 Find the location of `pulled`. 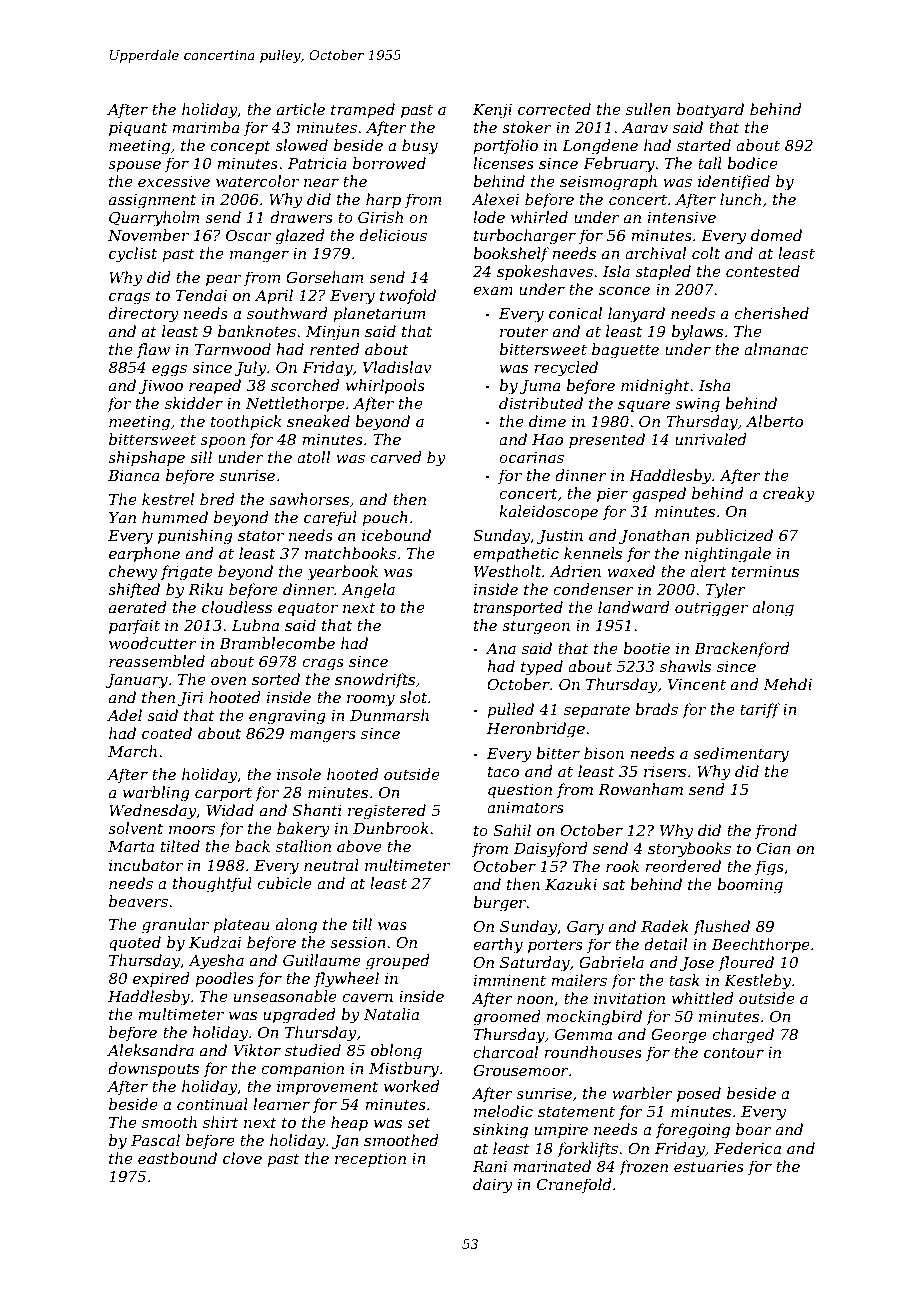

pulled is located at coordinates (510, 710).
